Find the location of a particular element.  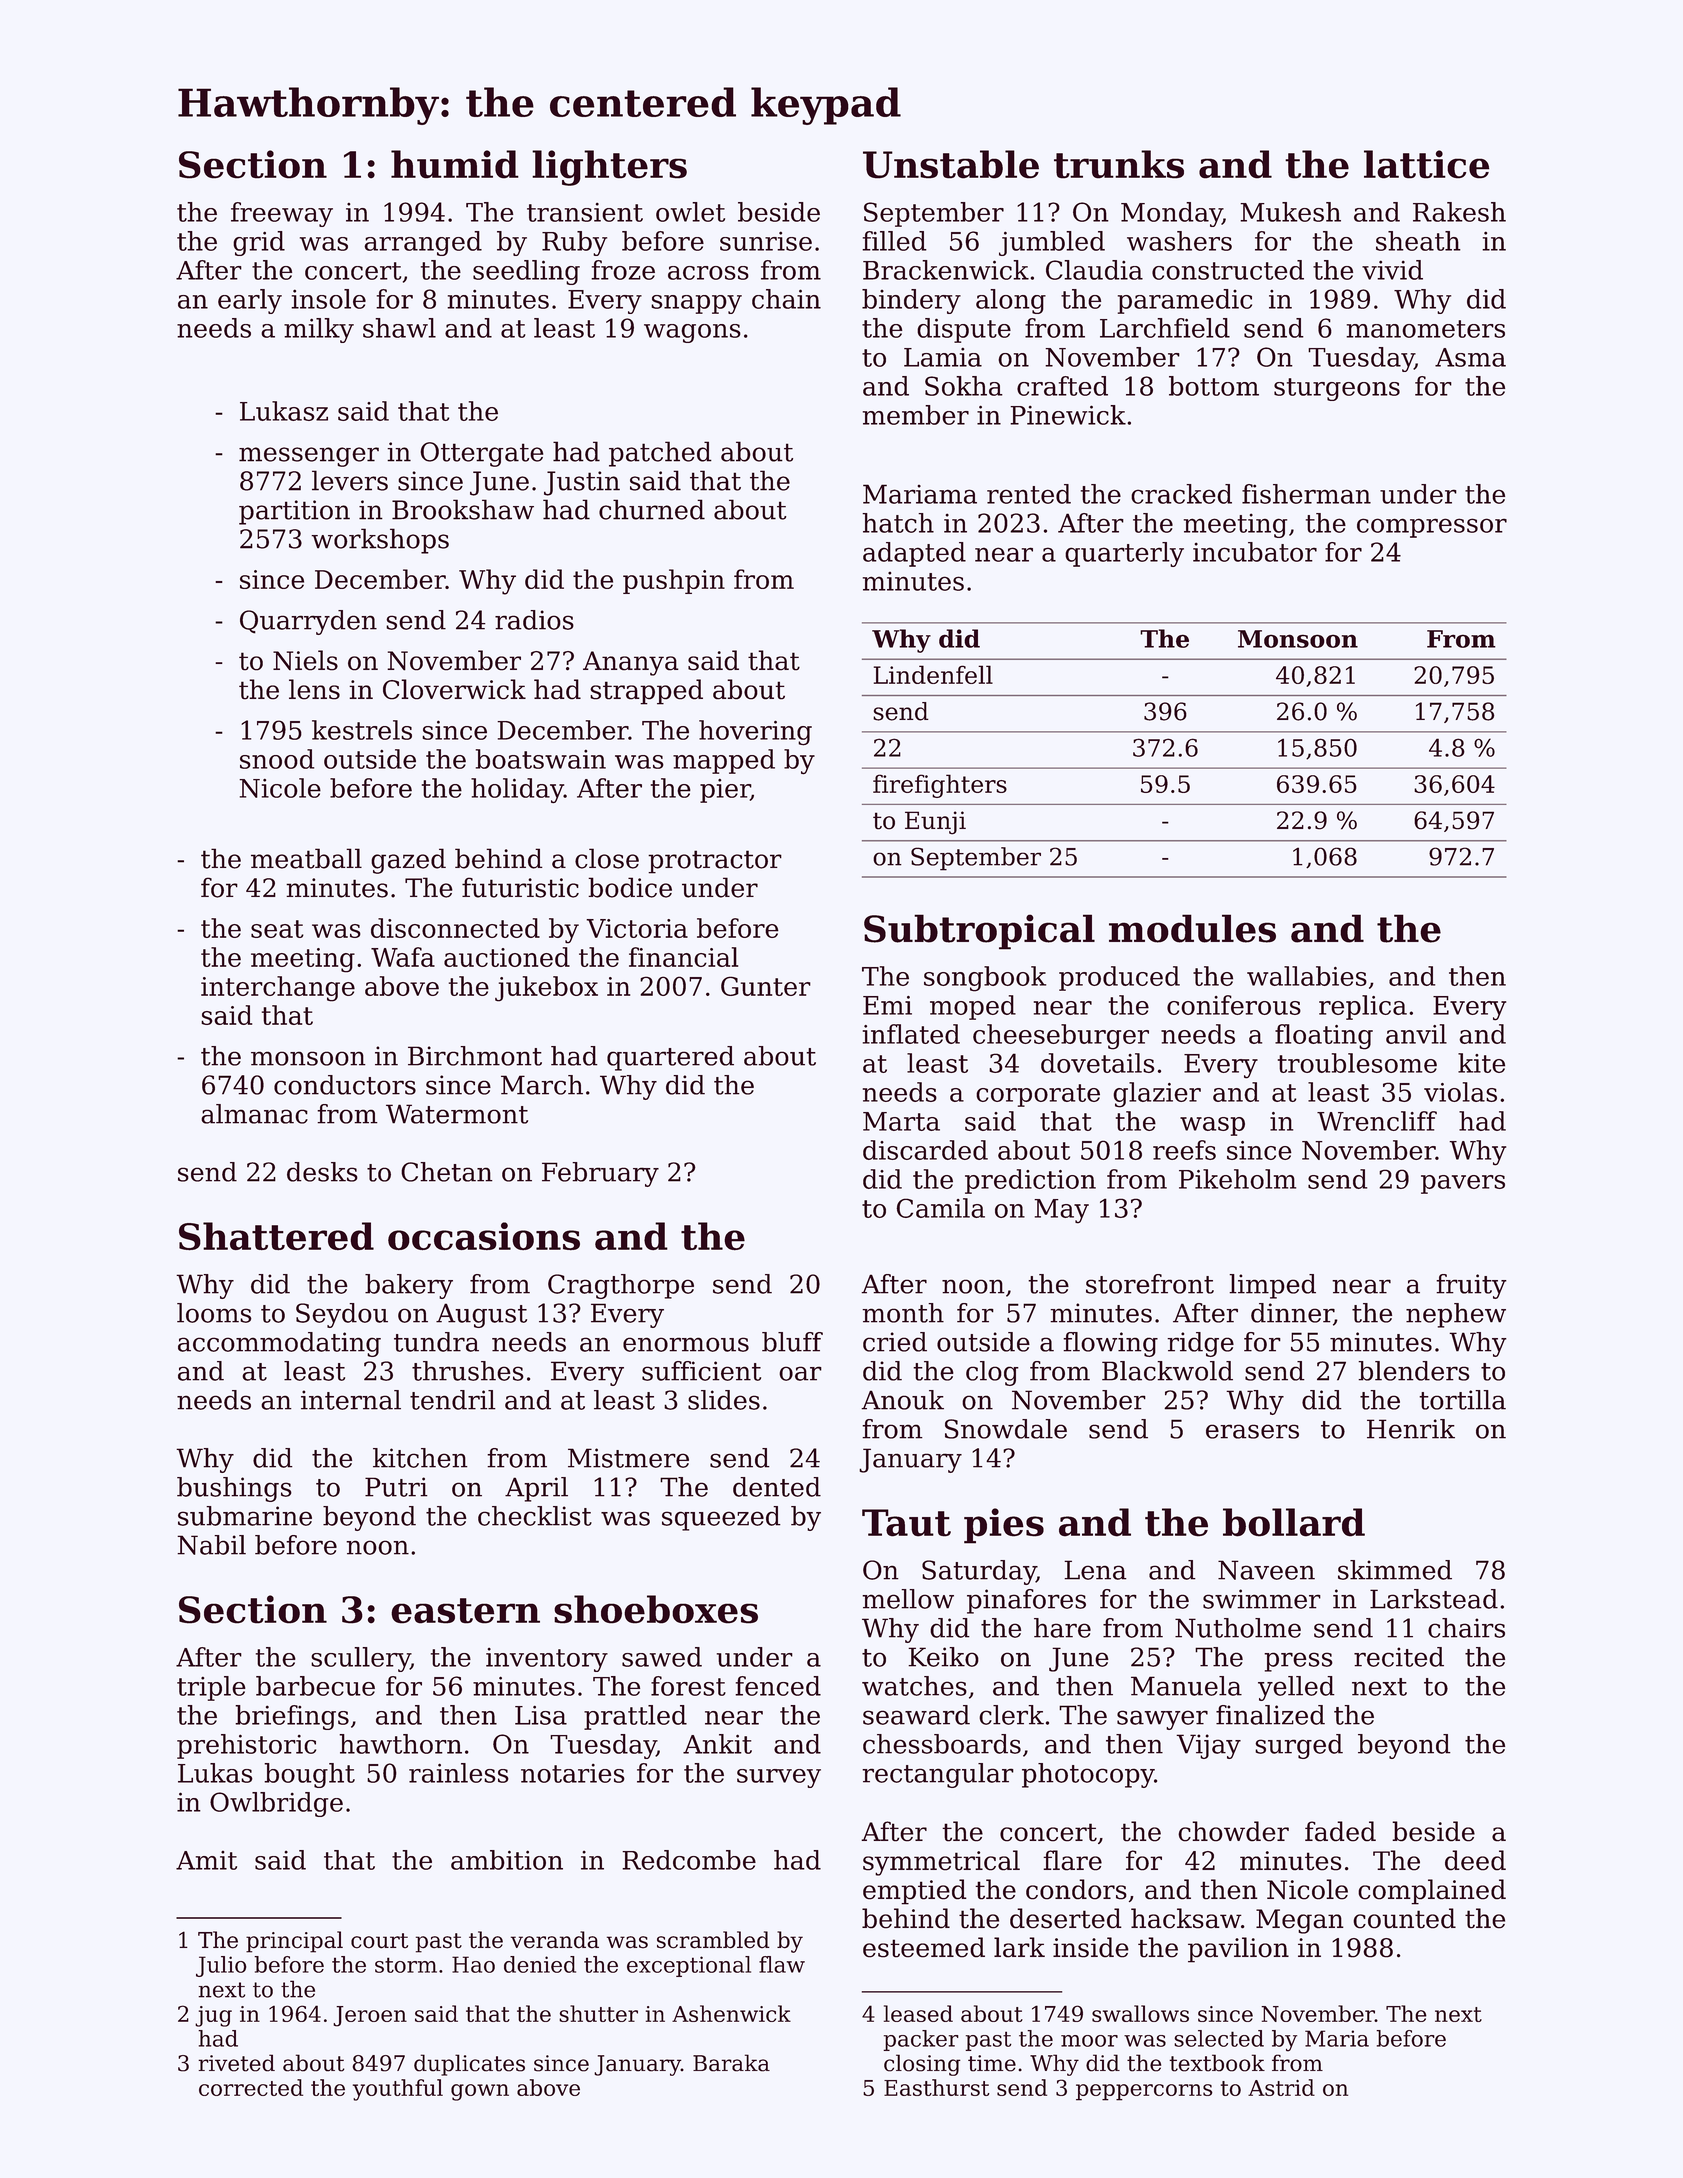

holiday is located at coordinates (517, 790).
